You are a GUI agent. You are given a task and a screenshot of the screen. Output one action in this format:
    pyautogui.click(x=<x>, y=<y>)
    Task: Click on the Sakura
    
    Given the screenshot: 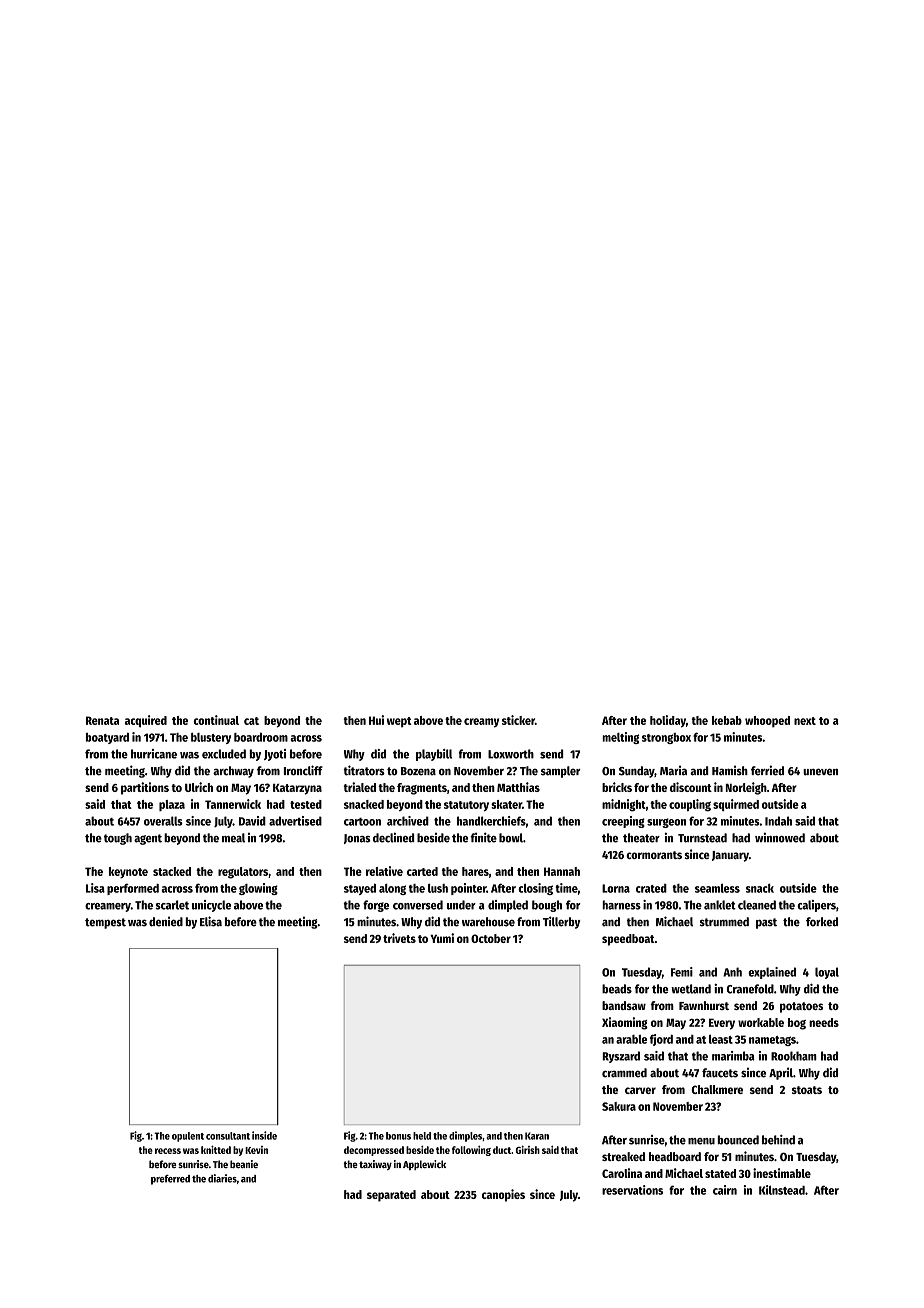 What is the action you would take?
    pyautogui.click(x=619, y=1106)
